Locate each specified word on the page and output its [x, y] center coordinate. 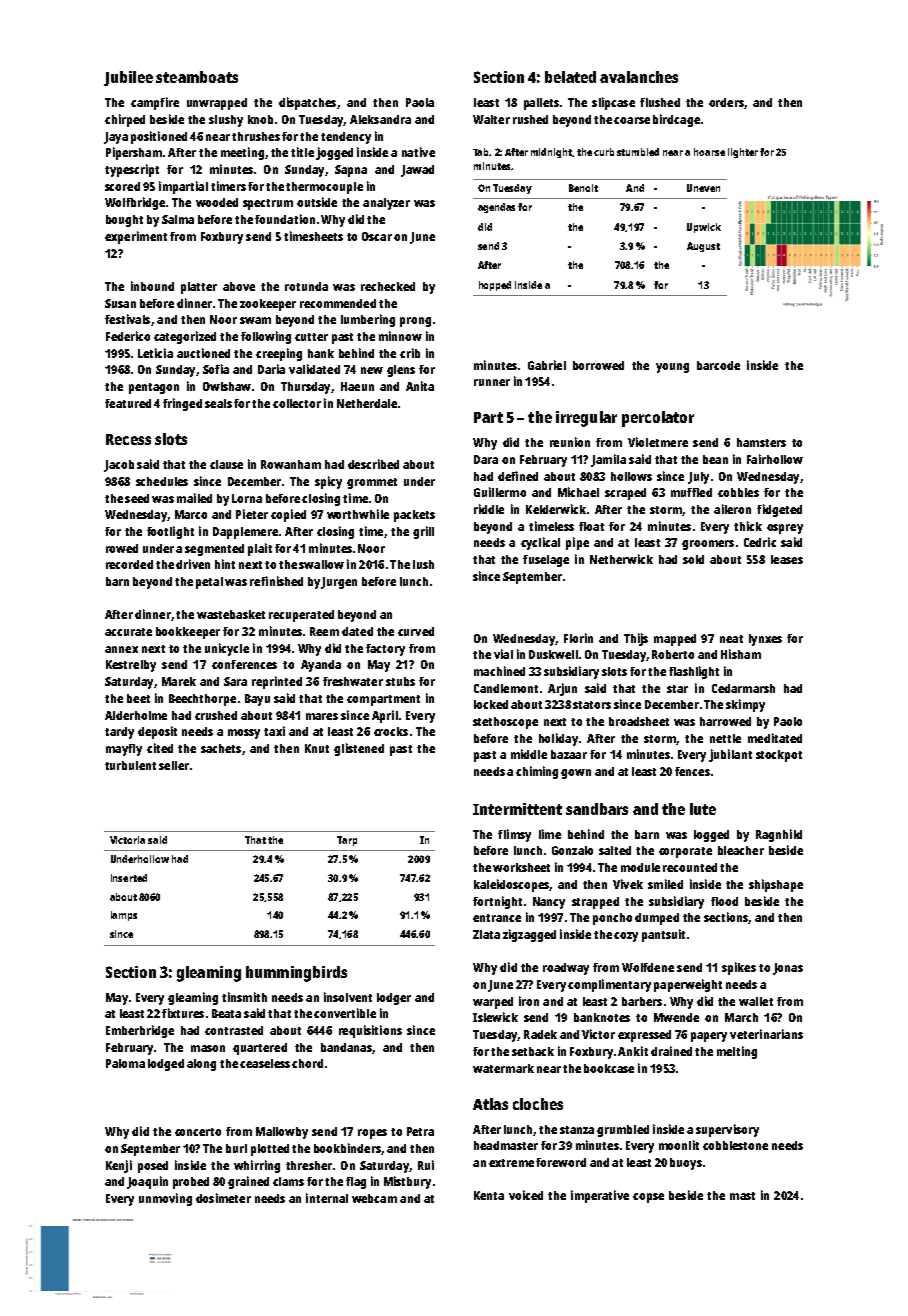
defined [518, 476]
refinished [276, 581]
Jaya [116, 138]
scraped [625, 494]
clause [226, 464]
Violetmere [658, 442]
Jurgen [339, 583]
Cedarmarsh [743, 688]
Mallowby [282, 1133]
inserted [129, 878]
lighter [743, 153]
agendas [496, 208]
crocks [391, 731]
